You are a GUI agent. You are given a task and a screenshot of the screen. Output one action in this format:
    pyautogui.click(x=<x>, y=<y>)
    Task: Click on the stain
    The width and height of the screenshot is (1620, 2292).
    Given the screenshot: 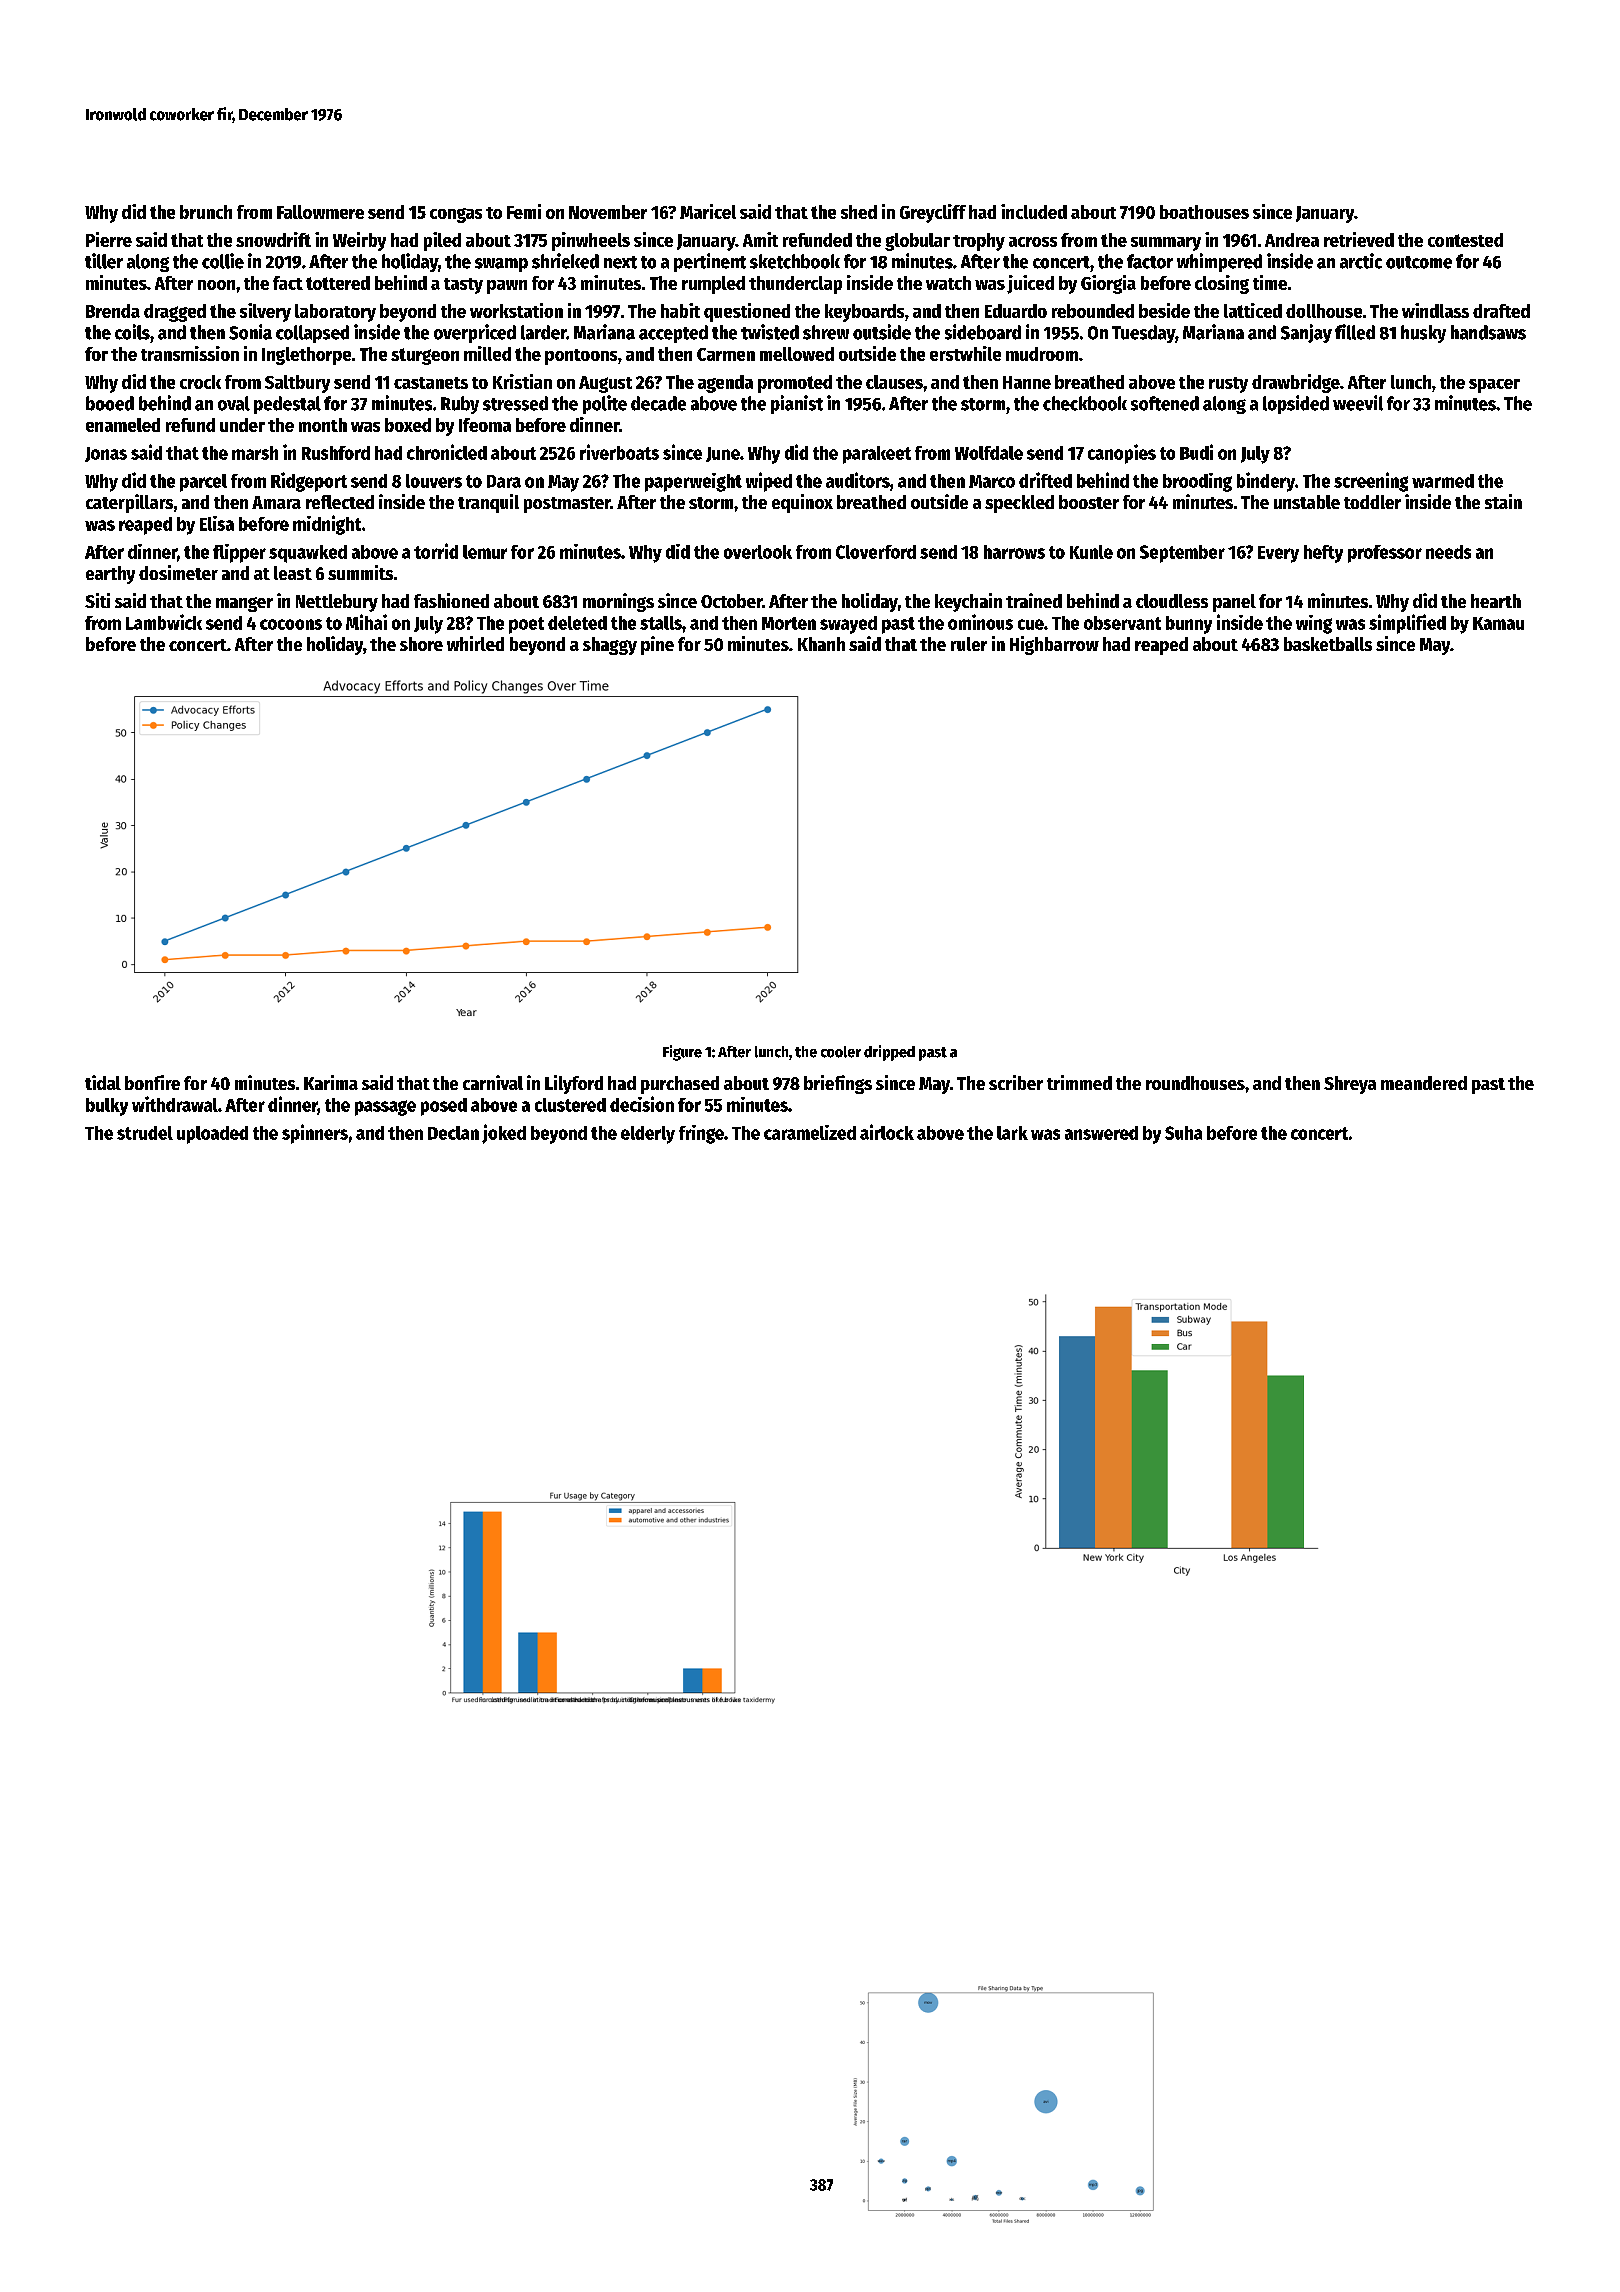 What is the action you would take?
    pyautogui.click(x=1503, y=501)
